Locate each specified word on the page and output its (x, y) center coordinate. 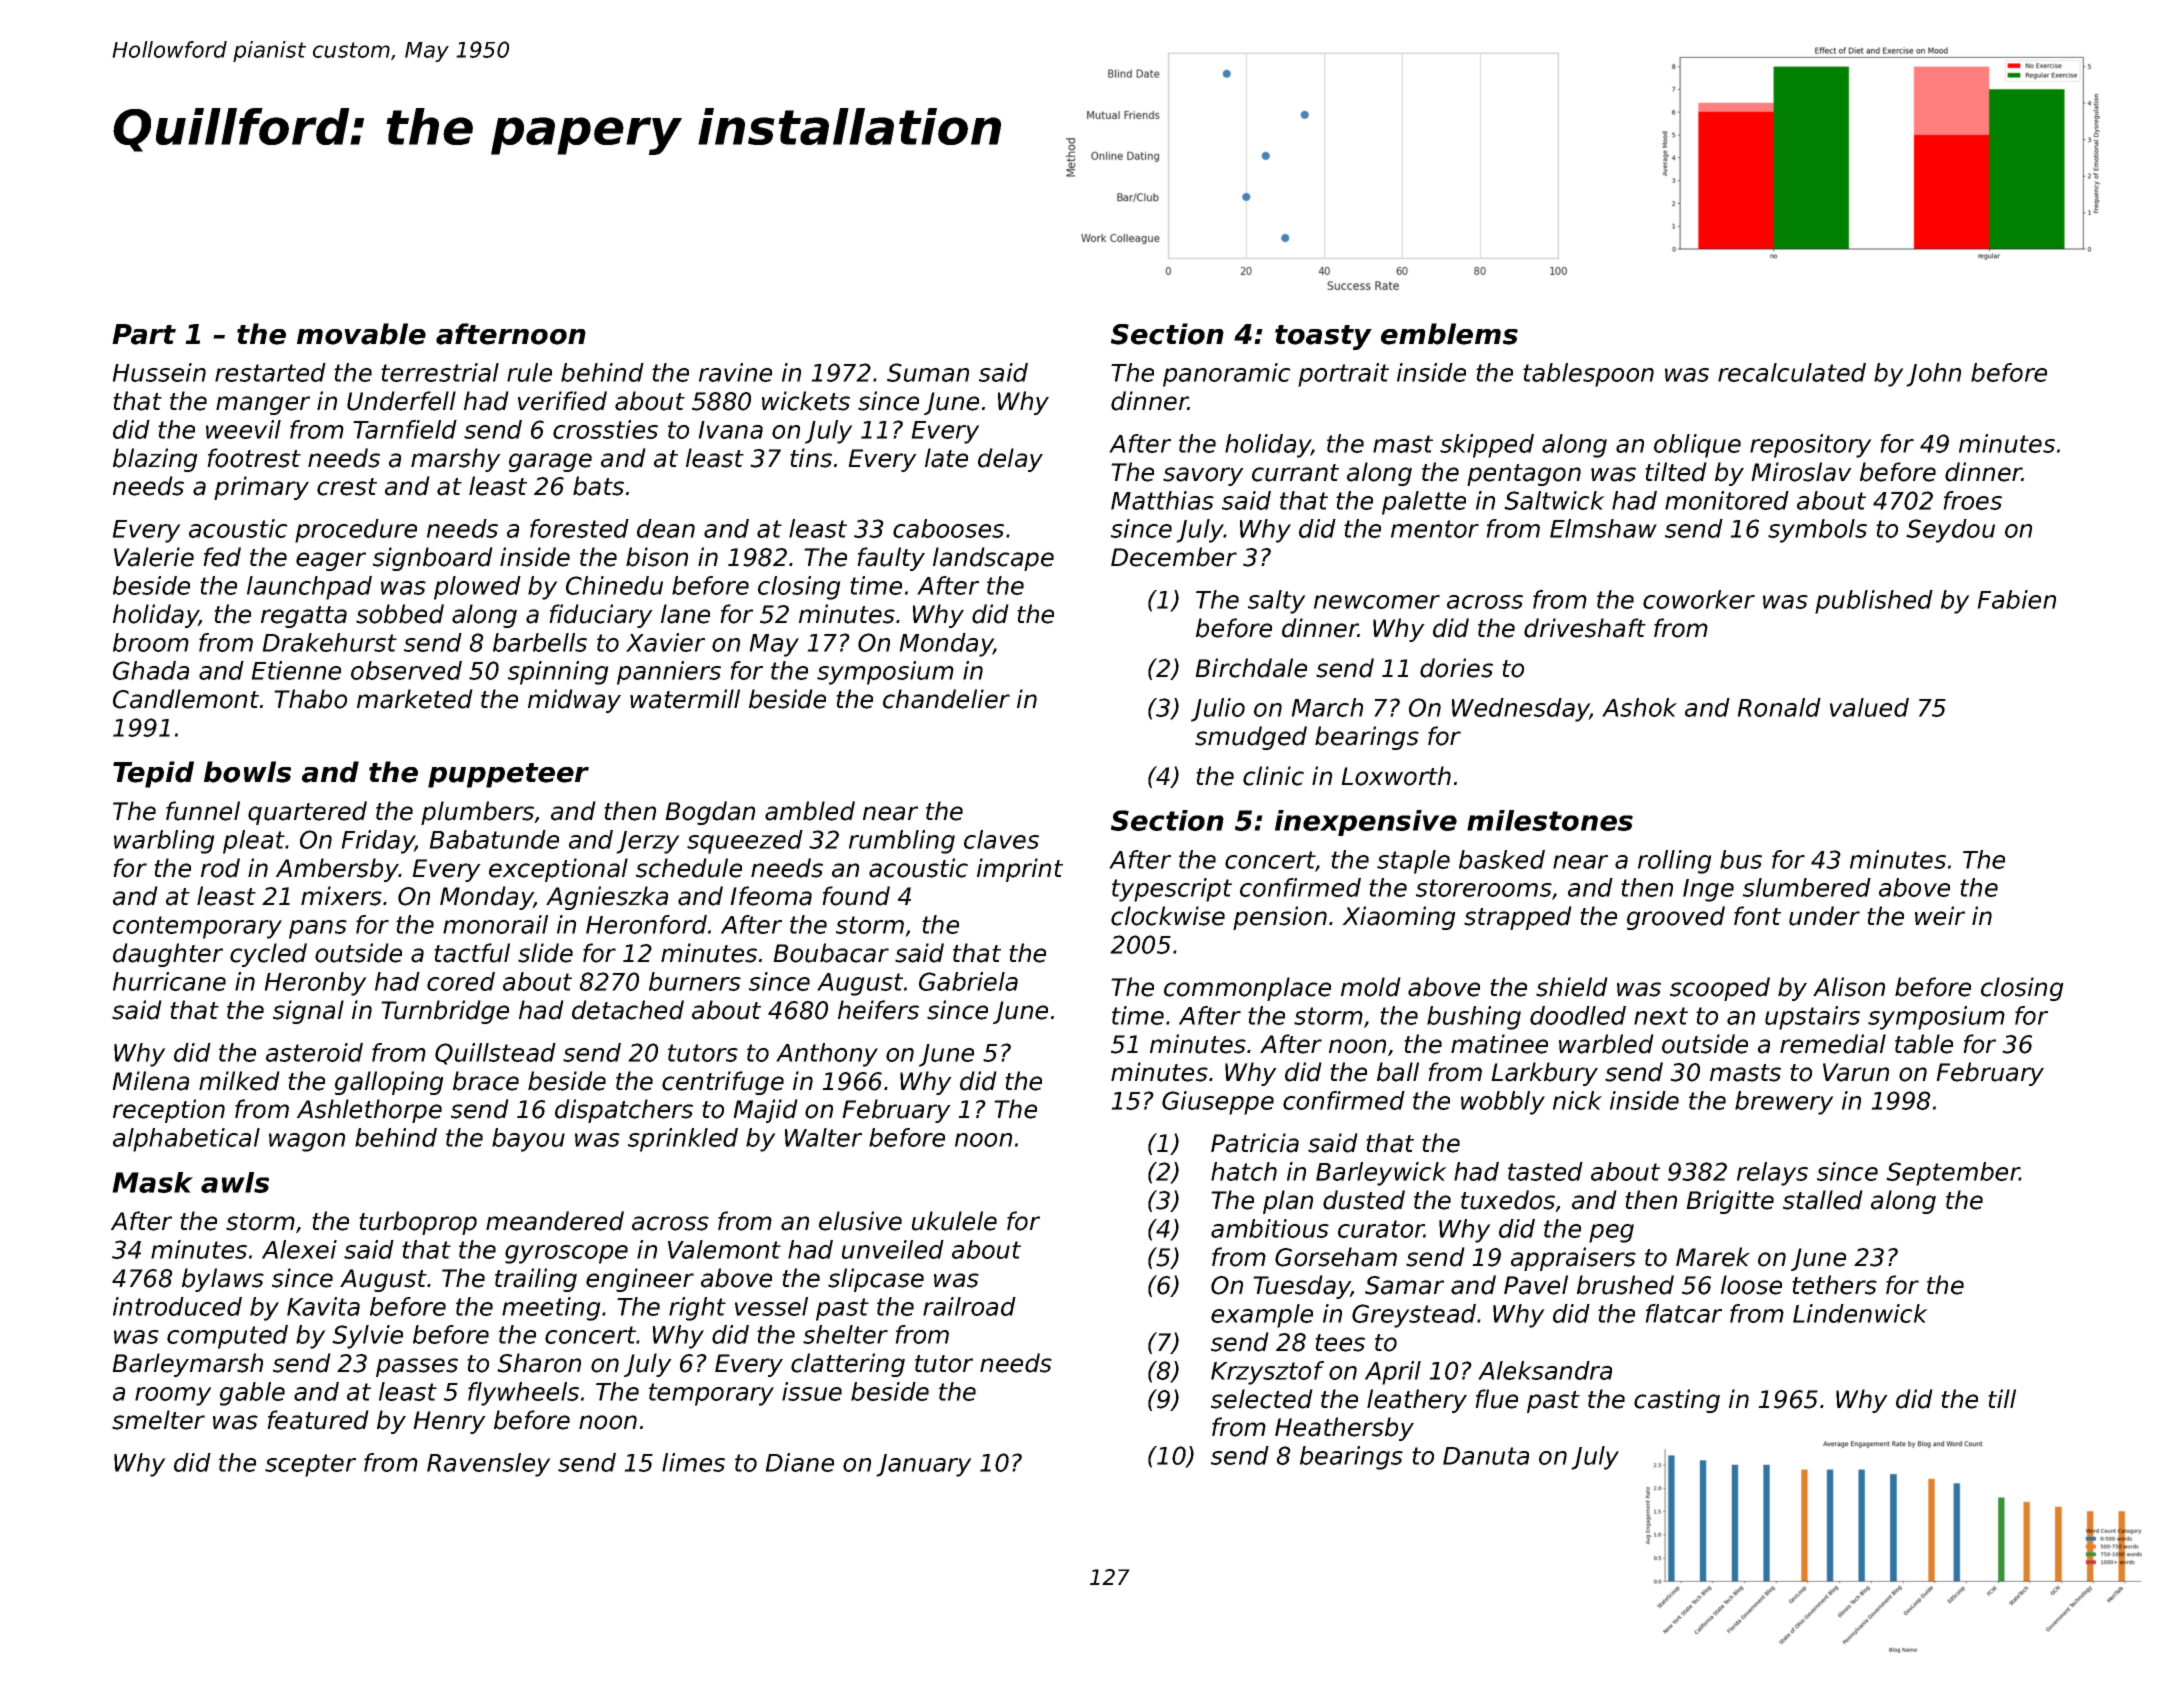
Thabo (310, 699)
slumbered (1807, 887)
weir (1940, 916)
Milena (150, 1081)
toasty (1323, 337)
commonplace (1247, 989)
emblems (1449, 334)
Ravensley (489, 1465)
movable (361, 334)
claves (1001, 839)
